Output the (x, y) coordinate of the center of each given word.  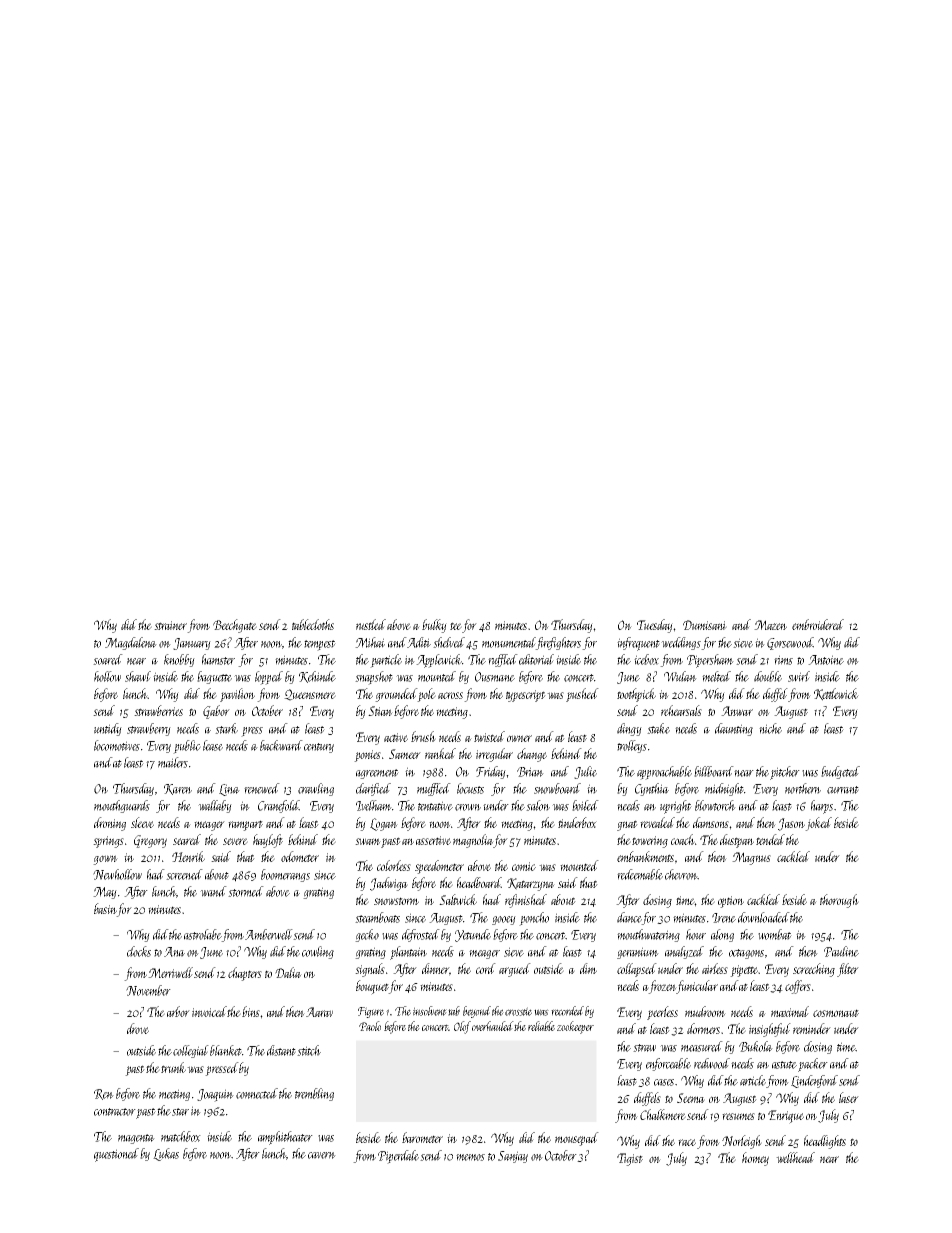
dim (588, 968)
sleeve (142, 822)
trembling (314, 1094)
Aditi (419, 642)
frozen (663, 987)
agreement (377, 774)
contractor (115, 1112)
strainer (170, 625)
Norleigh (742, 1142)
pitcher (785, 773)
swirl (799, 676)
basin (105, 908)
